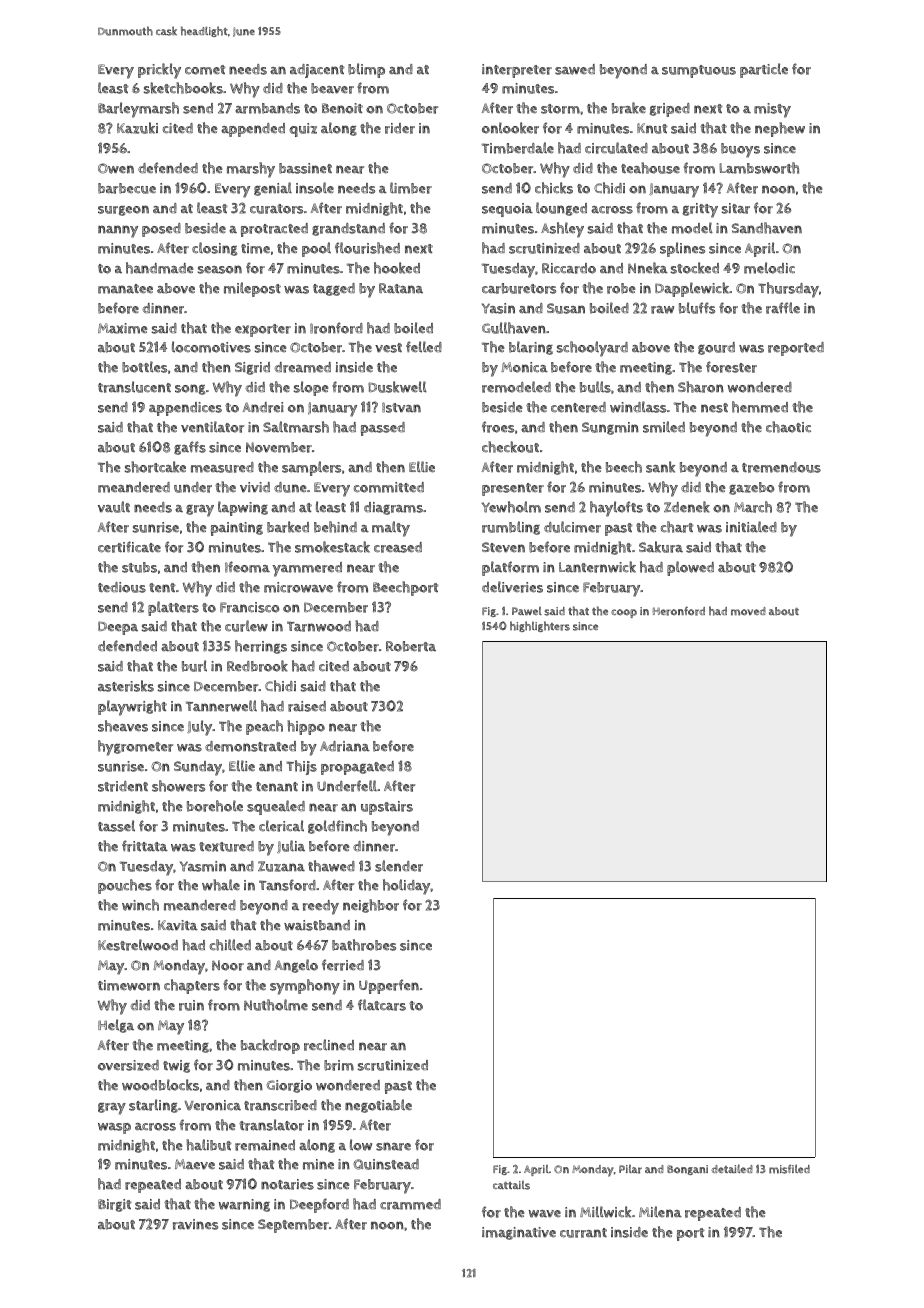 This screenshot has width=924, height=1308. What do you see at coordinates (748, 611) in the screenshot?
I see `moved` at bounding box center [748, 611].
